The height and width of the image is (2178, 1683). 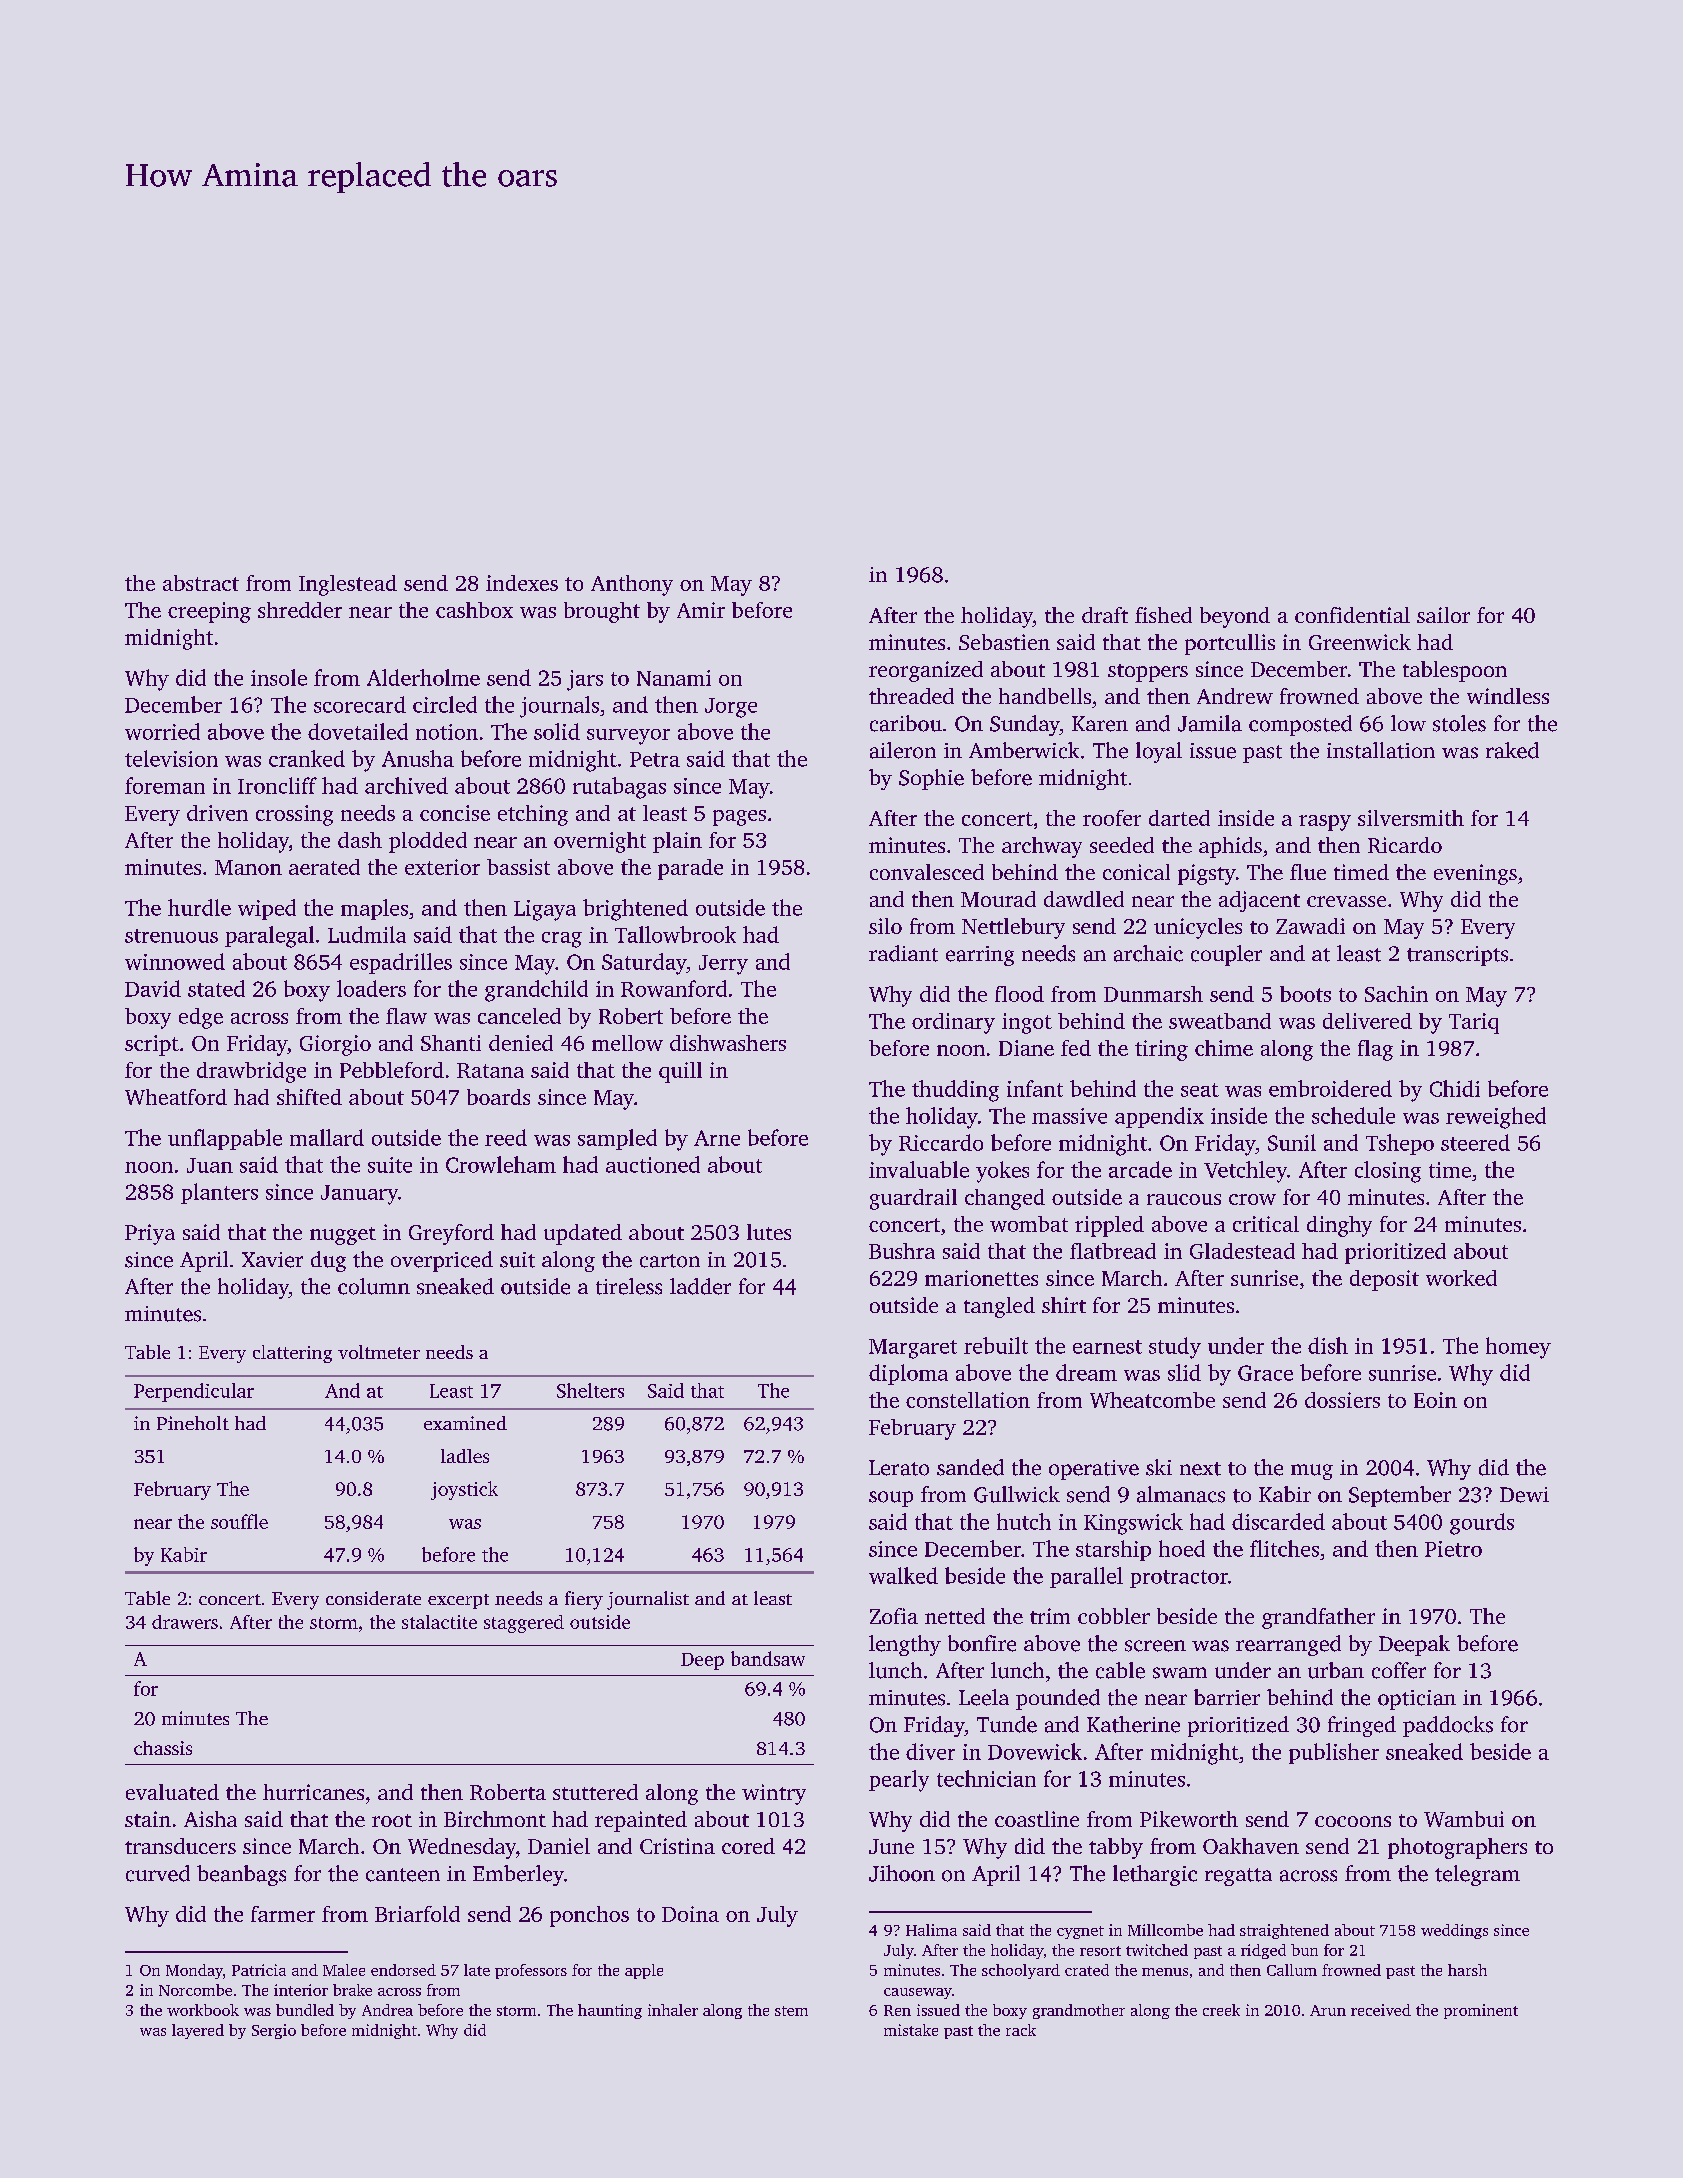 What do you see at coordinates (648, 1600) in the image?
I see `journalist` at bounding box center [648, 1600].
